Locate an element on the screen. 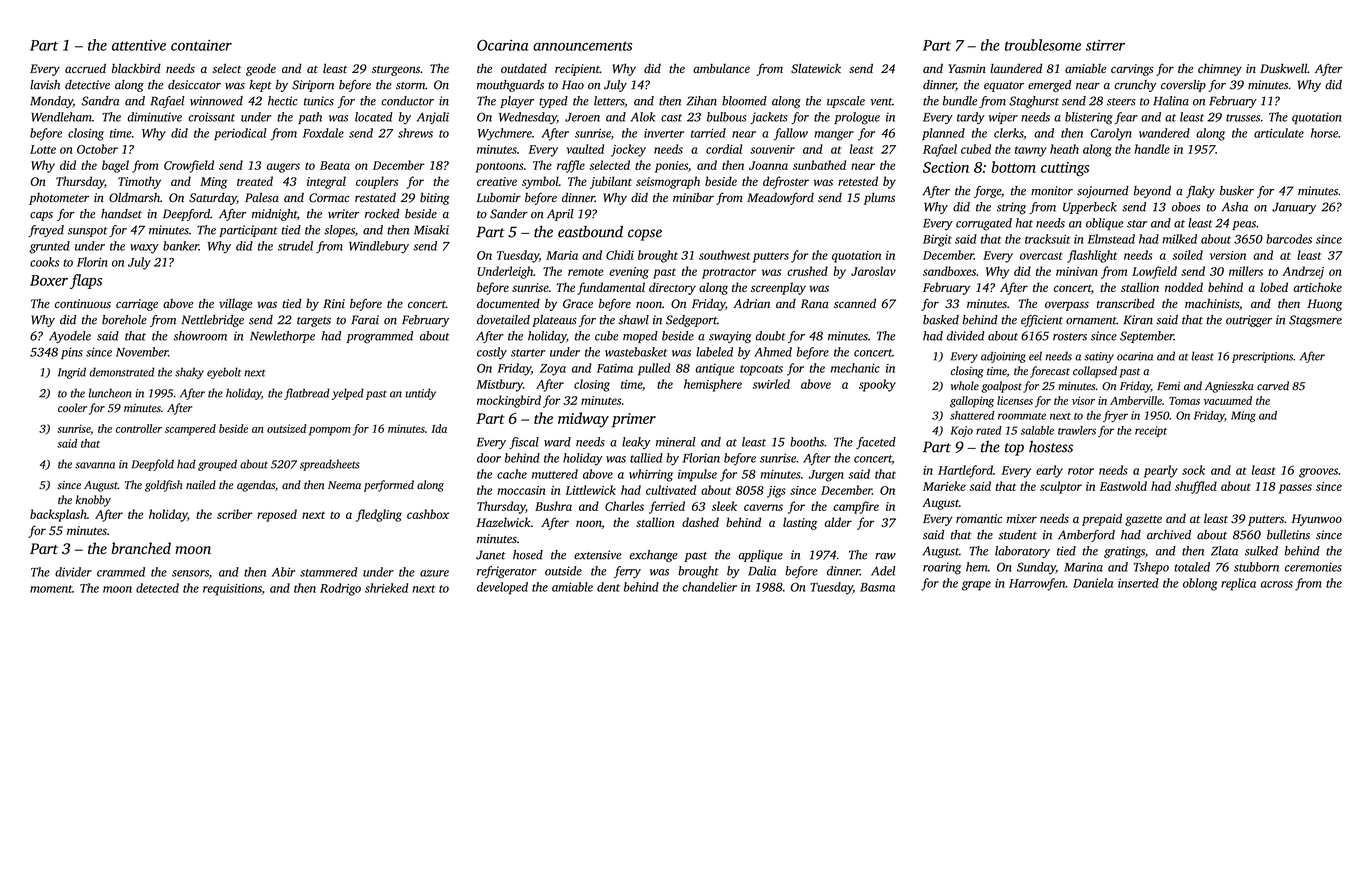 Image resolution: width=1372 pixels, height=887 pixels. Lotte is located at coordinates (43, 149).
